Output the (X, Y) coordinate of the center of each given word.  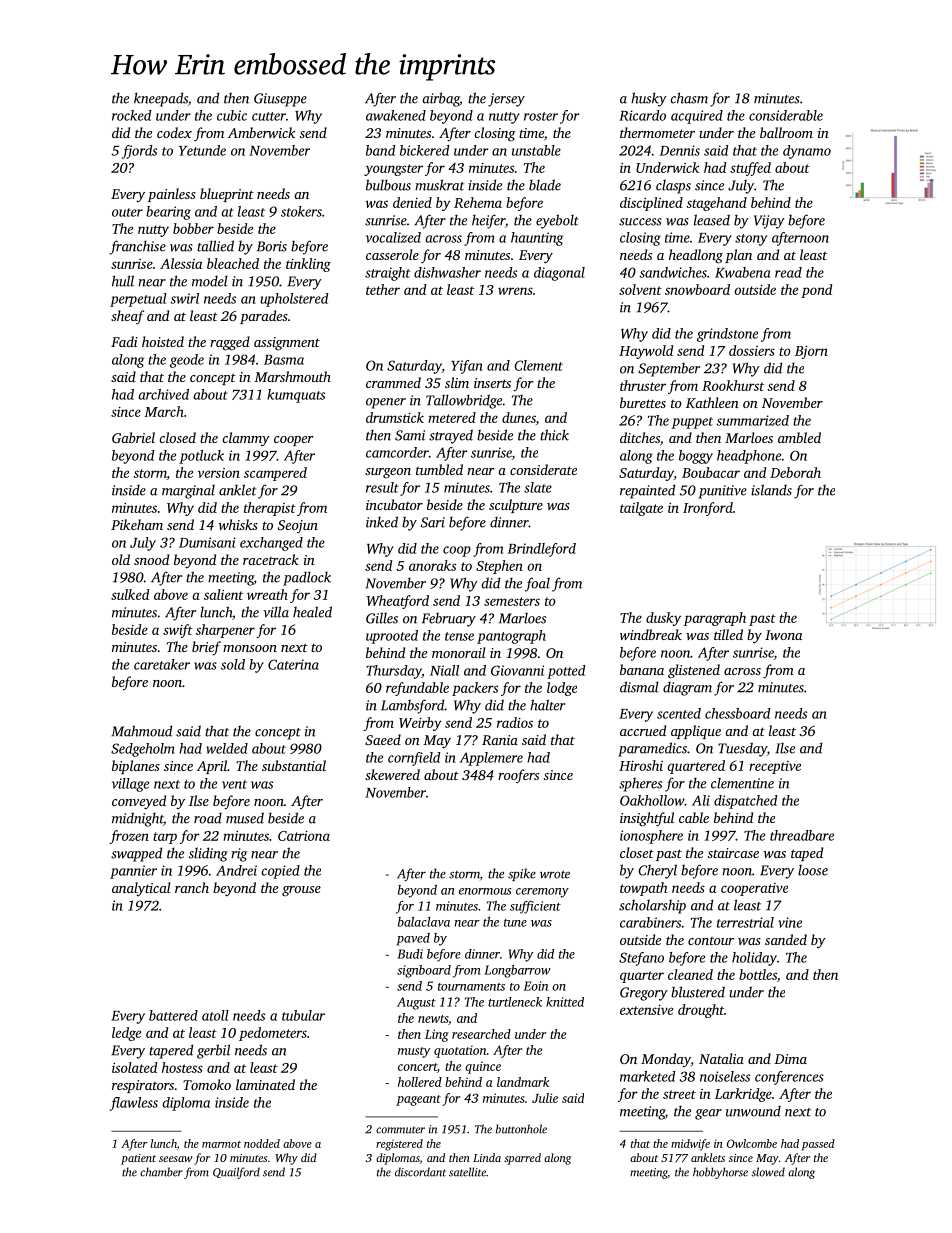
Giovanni (517, 670)
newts (433, 1019)
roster (541, 116)
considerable (786, 115)
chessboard (738, 713)
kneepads (161, 99)
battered (173, 1015)
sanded (786, 939)
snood (151, 559)
